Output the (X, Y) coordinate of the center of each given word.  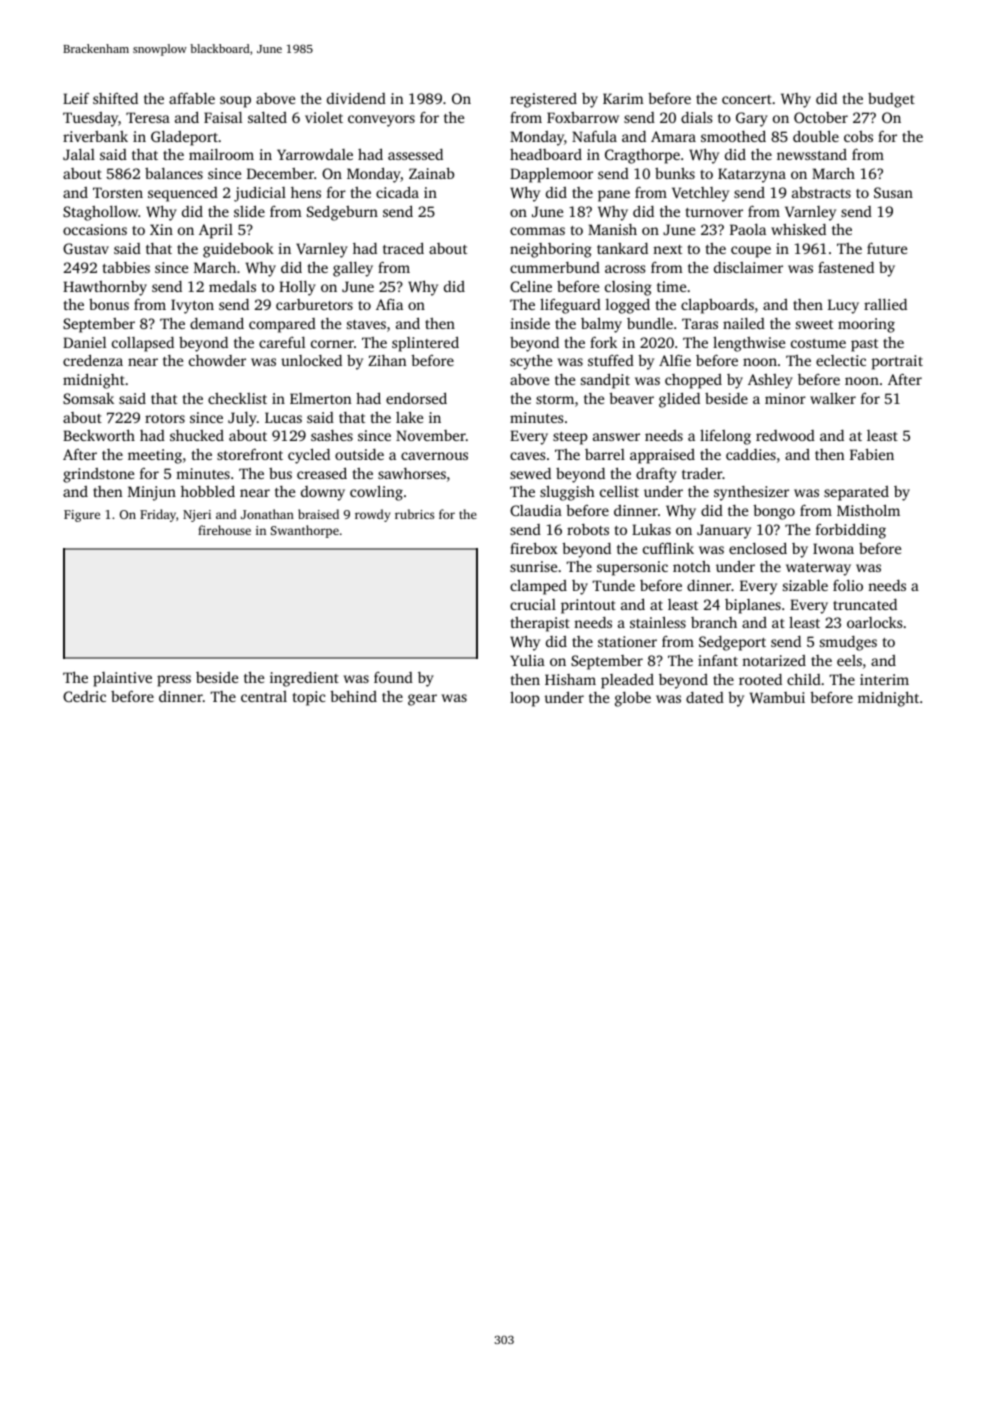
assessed (415, 154)
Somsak (88, 398)
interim (884, 679)
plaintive (122, 679)
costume (818, 343)
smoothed (733, 136)
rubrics (414, 514)
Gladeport (184, 138)
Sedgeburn (342, 213)
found (393, 677)
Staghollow (100, 213)
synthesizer (751, 493)
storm (555, 399)
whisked (798, 229)
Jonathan (267, 514)
